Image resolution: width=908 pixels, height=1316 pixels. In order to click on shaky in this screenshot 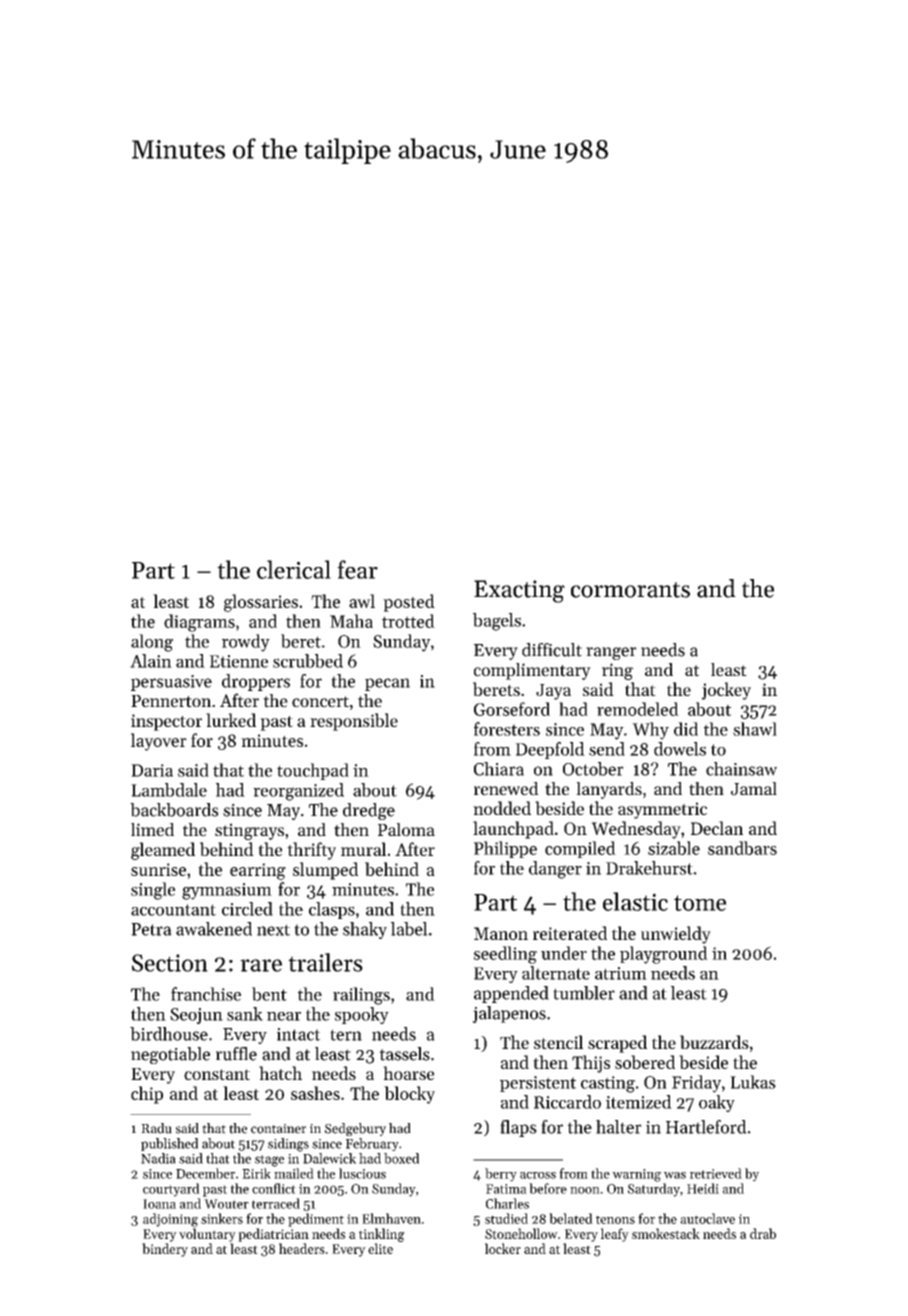, I will do `click(365, 930)`.
